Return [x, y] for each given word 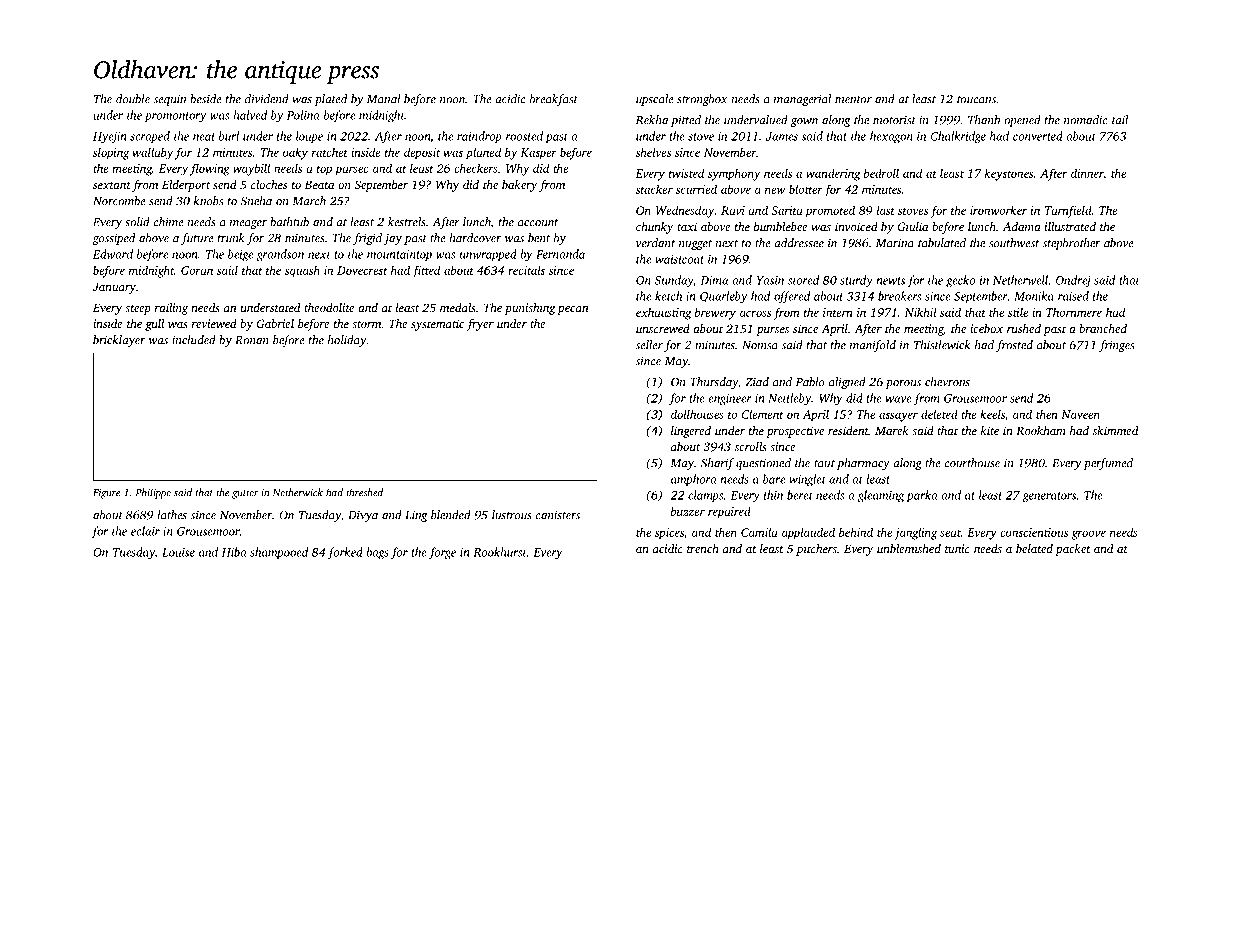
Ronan [252, 340]
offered [792, 297]
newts [890, 281]
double [133, 99]
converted [1038, 136]
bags [377, 553]
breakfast [554, 100]
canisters [558, 515]
